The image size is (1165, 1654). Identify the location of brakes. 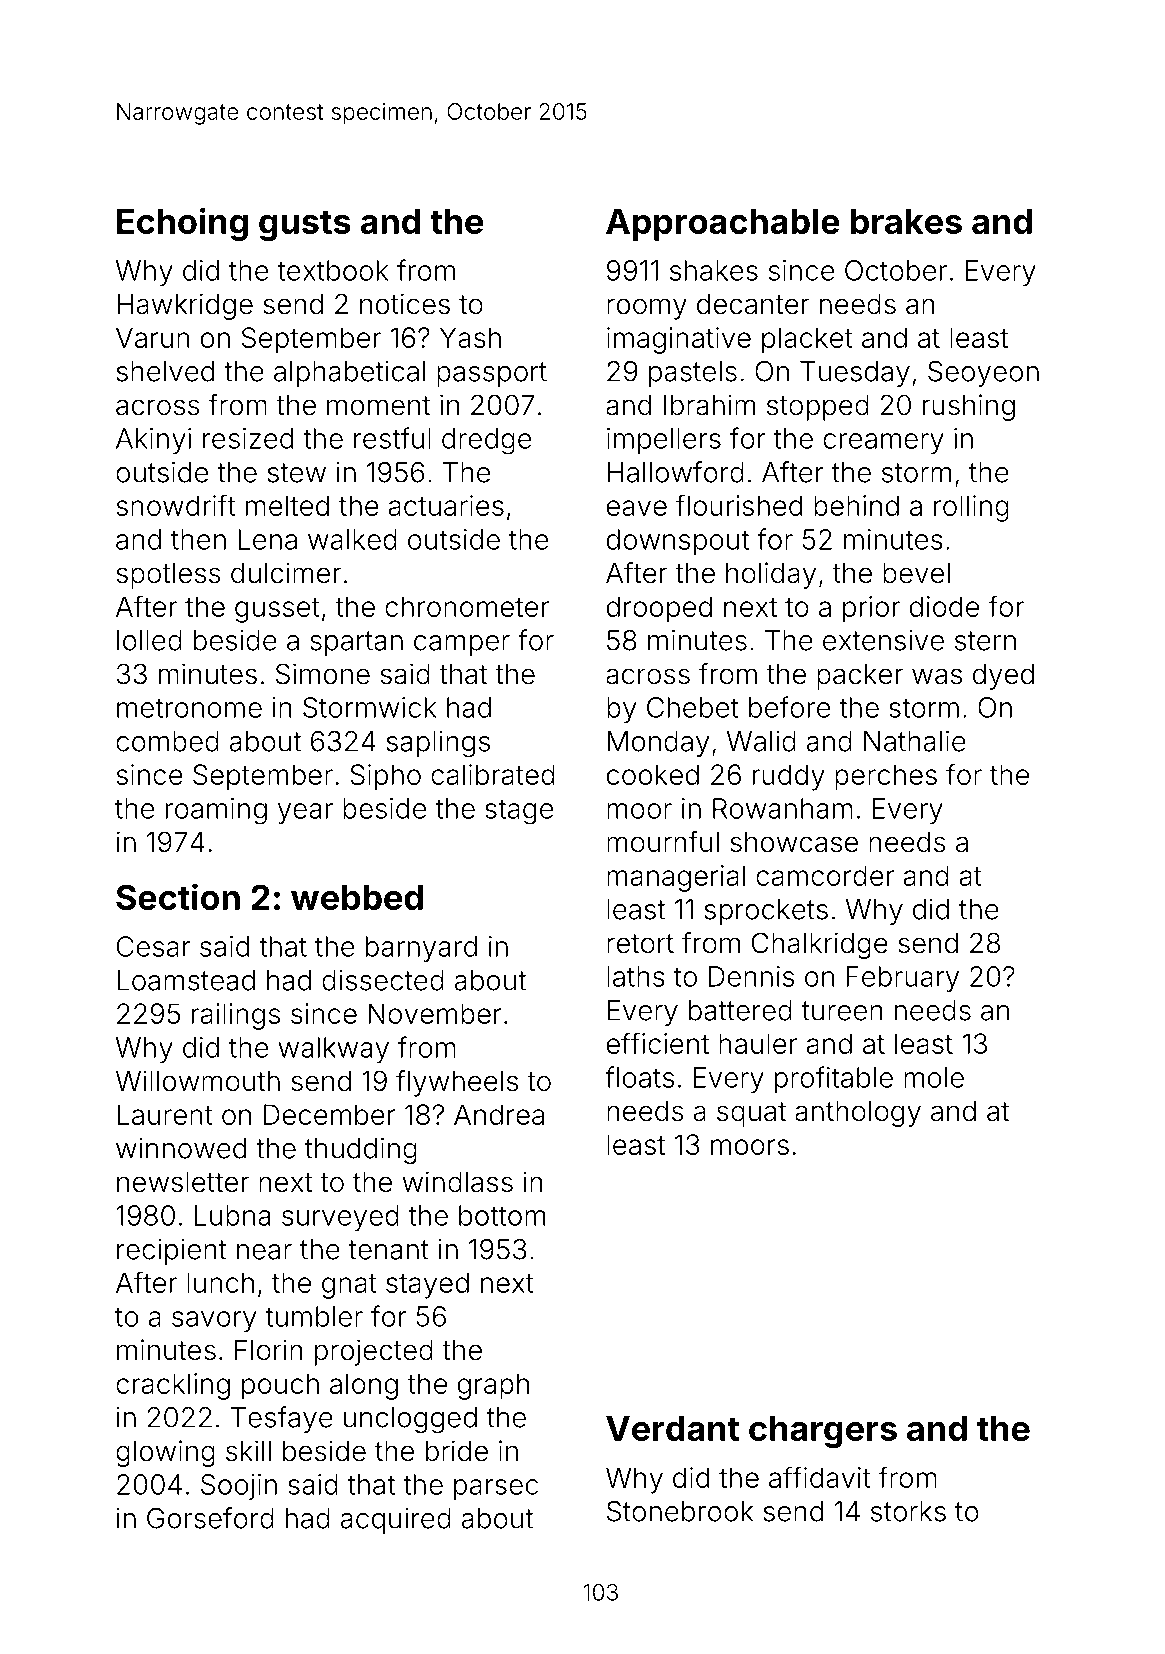
(906, 221).
